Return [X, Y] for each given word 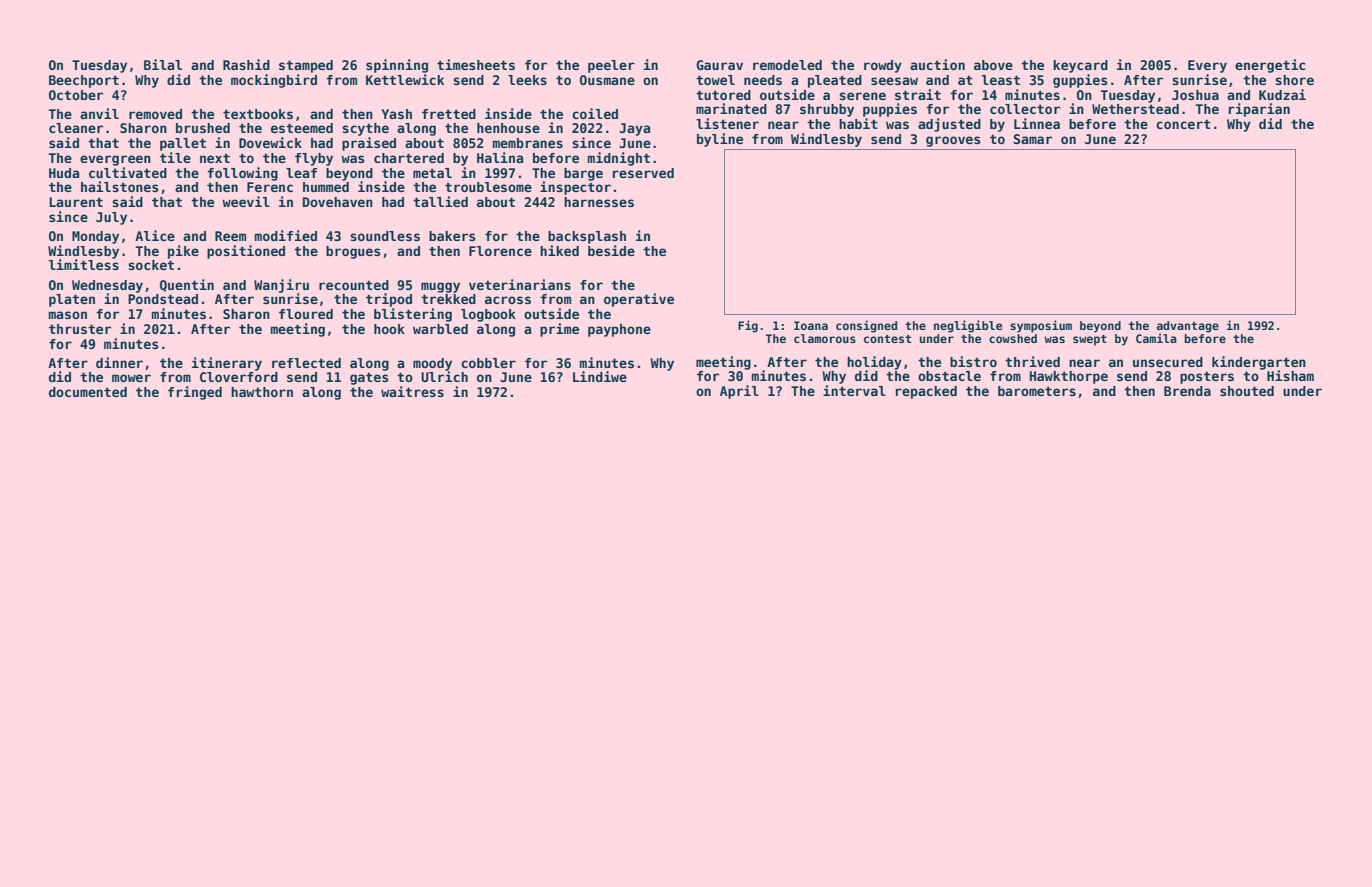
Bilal [163, 64]
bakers [452, 236]
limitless [84, 264]
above [993, 65]
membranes [528, 143]
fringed [195, 393]
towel [715, 80]
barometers [1037, 391]
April [739, 392]
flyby [314, 159]
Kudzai [1282, 94]
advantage [1188, 327]
